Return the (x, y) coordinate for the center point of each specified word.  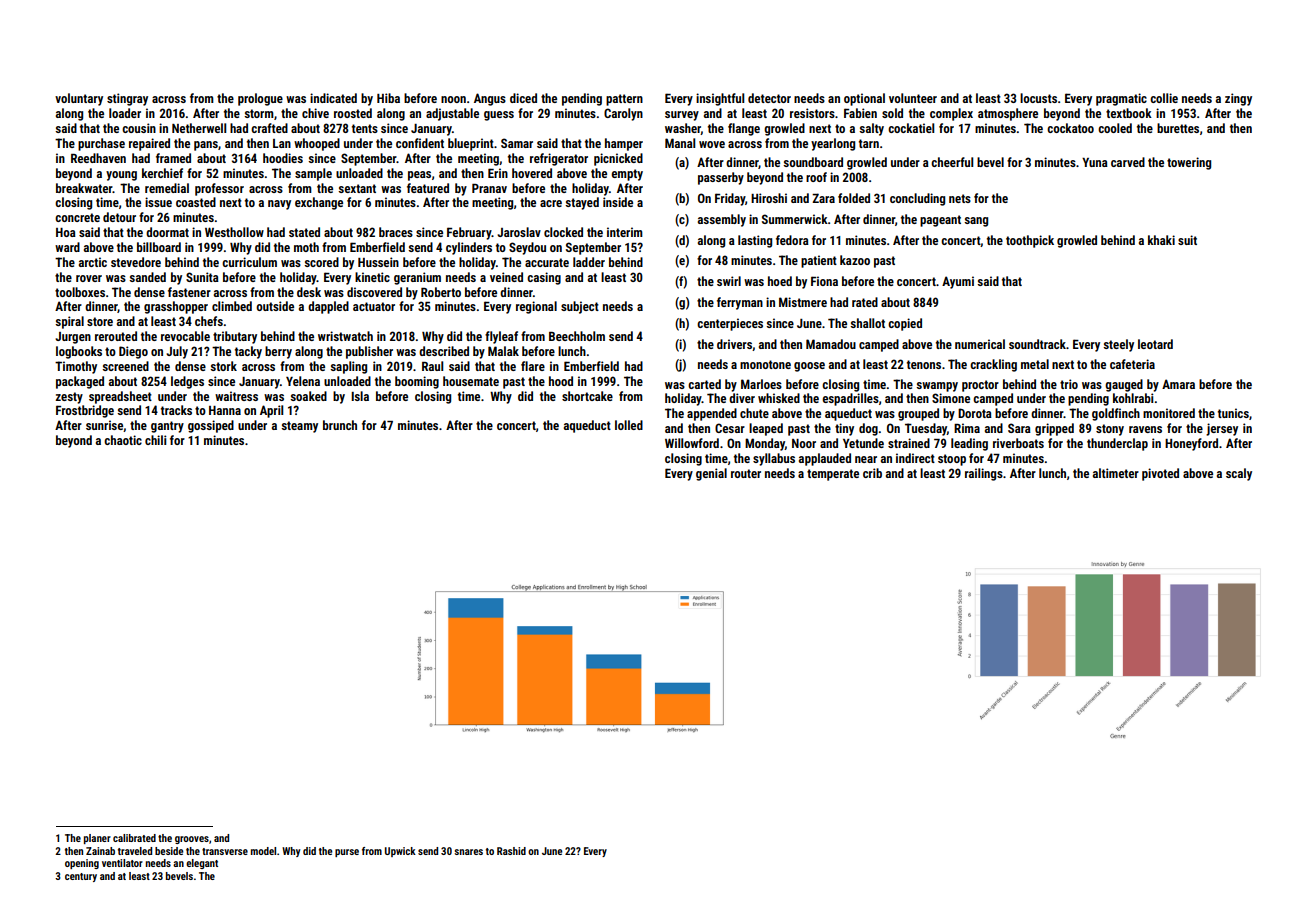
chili (156, 440)
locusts (1038, 98)
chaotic (123, 440)
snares (468, 852)
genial (711, 474)
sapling (348, 367)
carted (704, 384)
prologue (260, 99)
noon (453, 99)
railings (984, 474)
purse (347, 853)
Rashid (511, 851)
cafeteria (1132, 364)
